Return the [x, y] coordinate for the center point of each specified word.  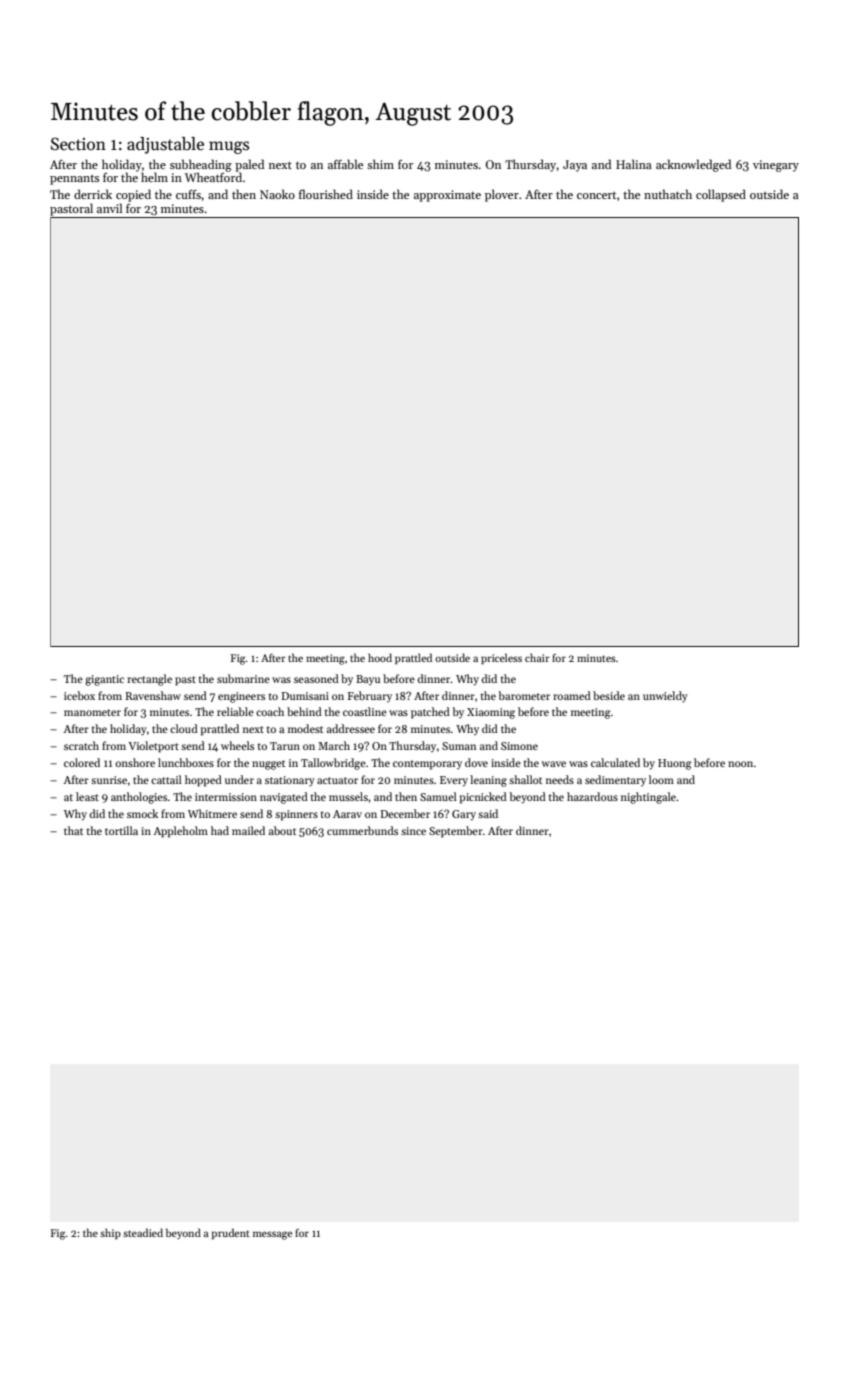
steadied [143, 1232]
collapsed [721, 195]
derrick [93, 194]
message [272, 1235]
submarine [243, 678]
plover [502, 195]
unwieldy [665, 697]
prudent [231, 1233]
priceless [501, 658]
